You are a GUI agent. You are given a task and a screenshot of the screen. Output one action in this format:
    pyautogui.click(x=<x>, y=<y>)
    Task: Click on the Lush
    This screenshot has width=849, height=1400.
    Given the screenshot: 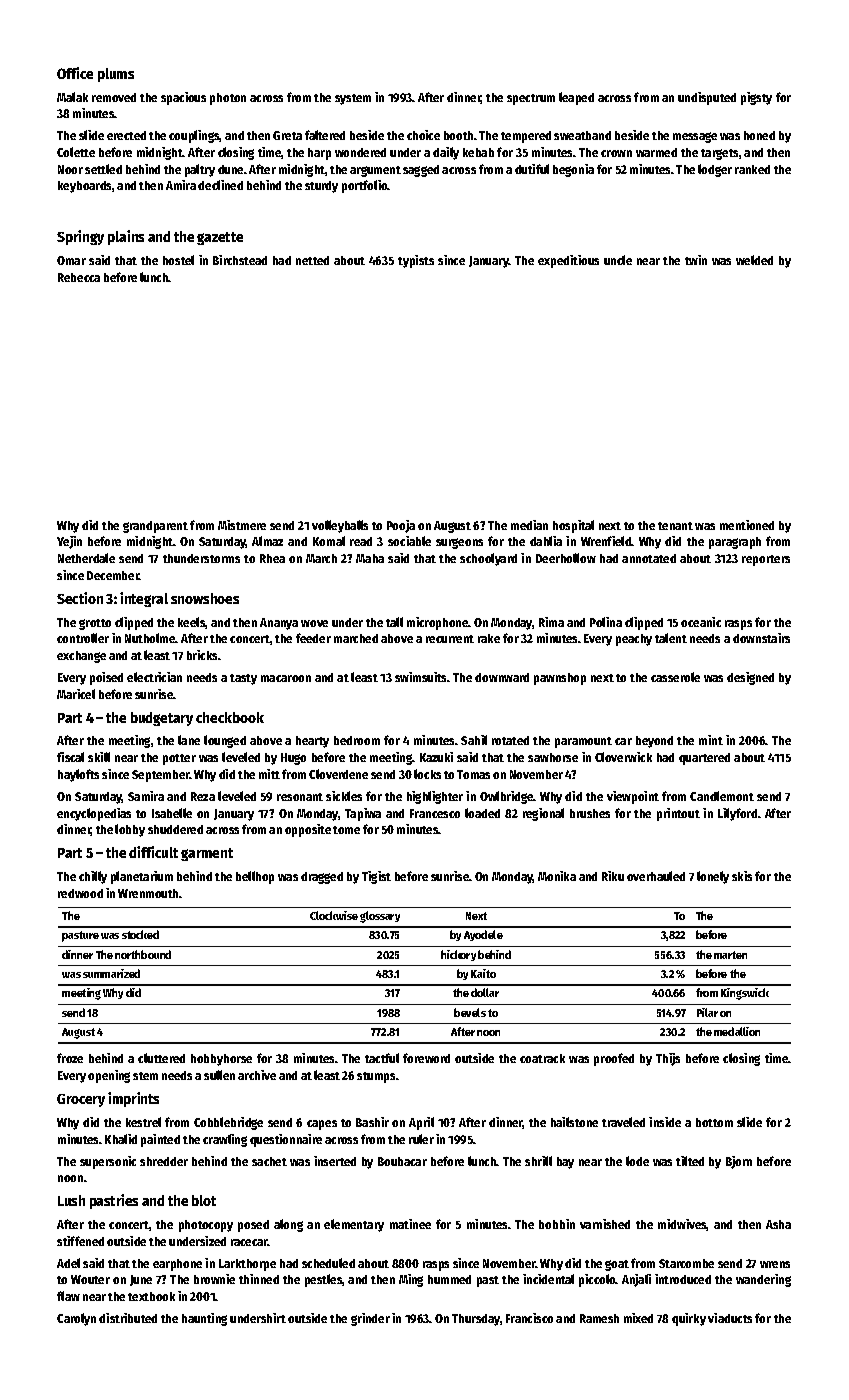 What is the action you would take?
    pyautogui.click(x=71, y=1200)
